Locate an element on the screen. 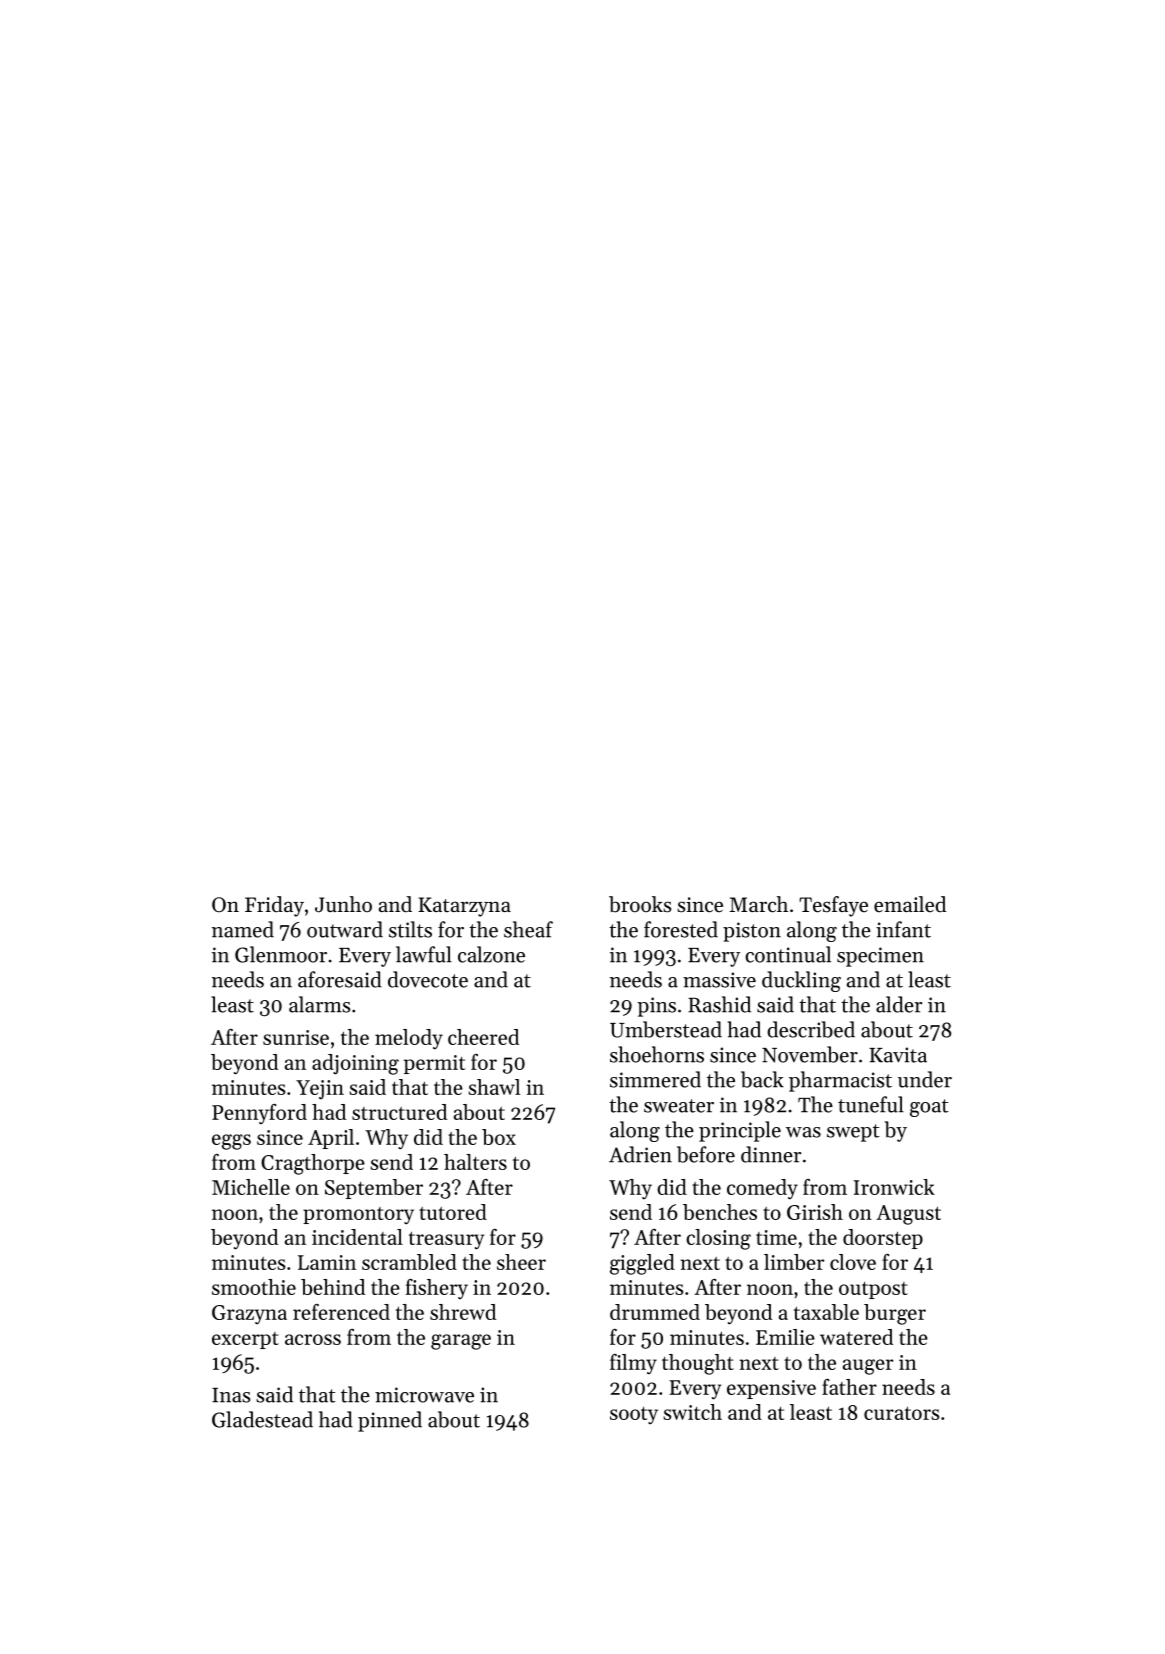 The width and height of the screenshot is (1165, 1654). Friday is located at coordinates (274, 906).
